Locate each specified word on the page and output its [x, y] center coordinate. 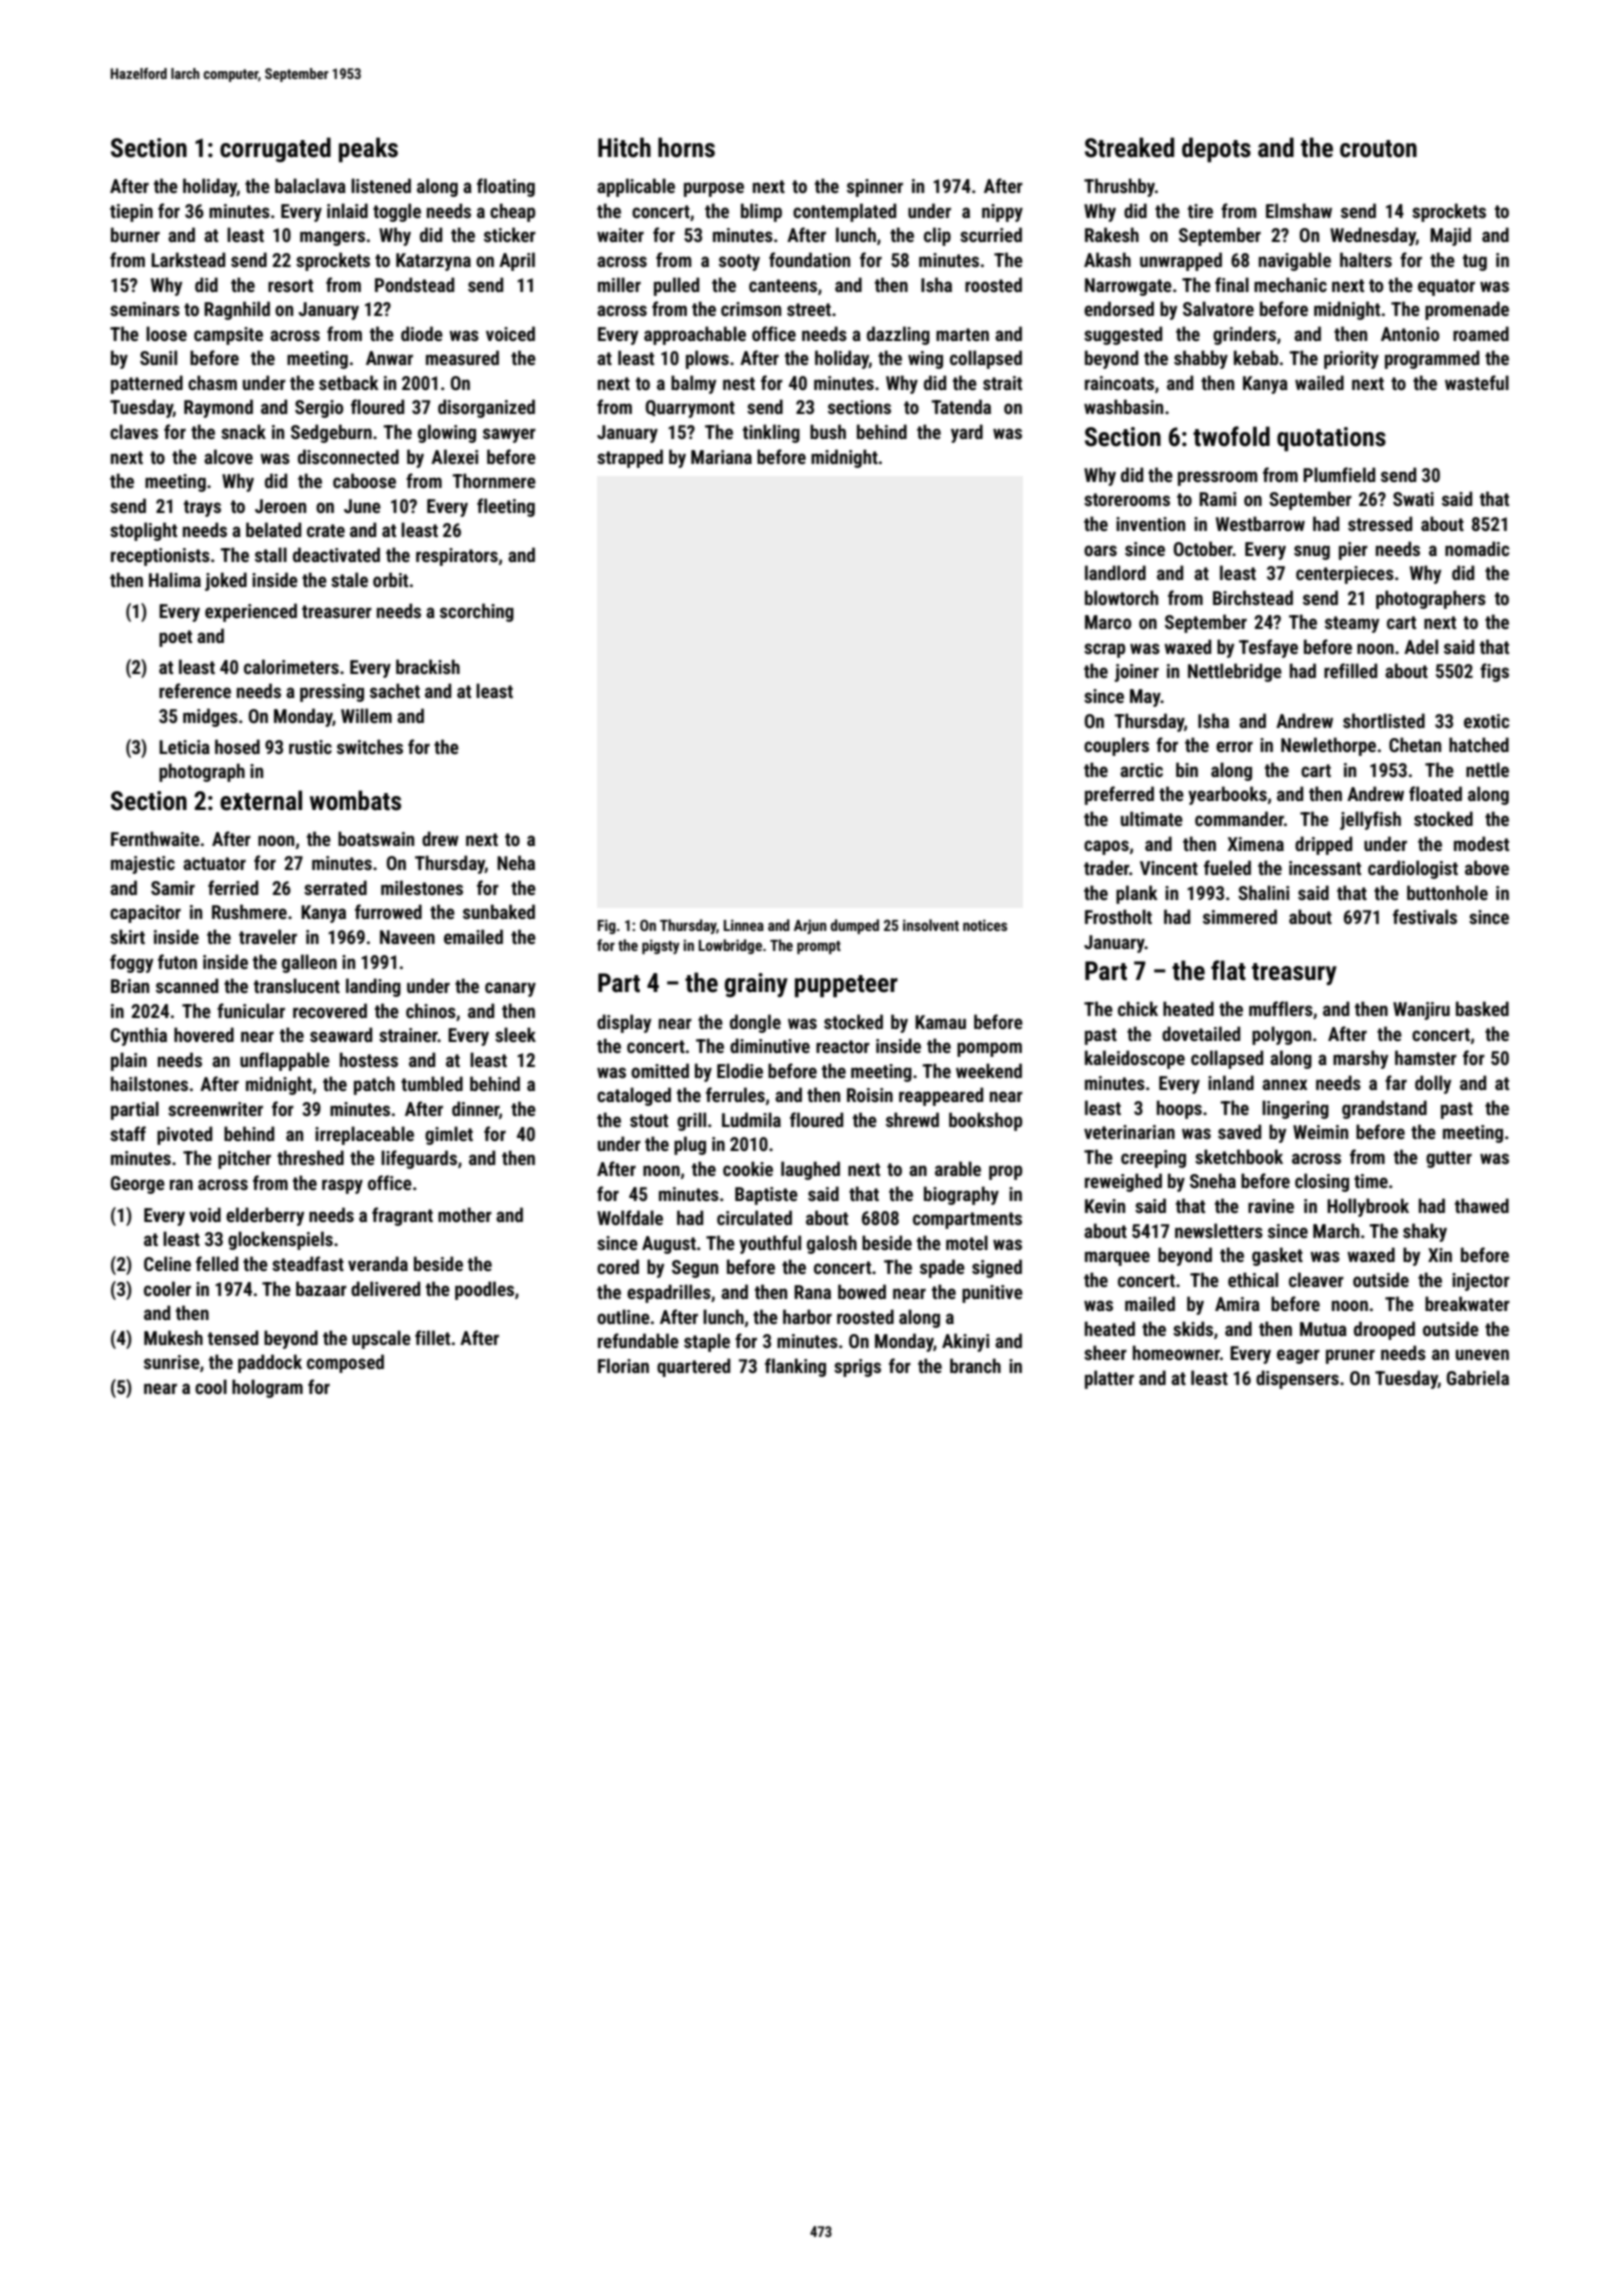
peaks [368, 150]
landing [373, 987]
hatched [1479, 744]
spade [942, 1268]
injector [1481, 1282]
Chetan [1415, 744]
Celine [167, 1263]
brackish [428, 666]
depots [1216, 150]
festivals [1425, 916]
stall [271, 554]
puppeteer [846, 986]
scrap [1104, 650]
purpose [714, 189]
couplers [1116, 746]
